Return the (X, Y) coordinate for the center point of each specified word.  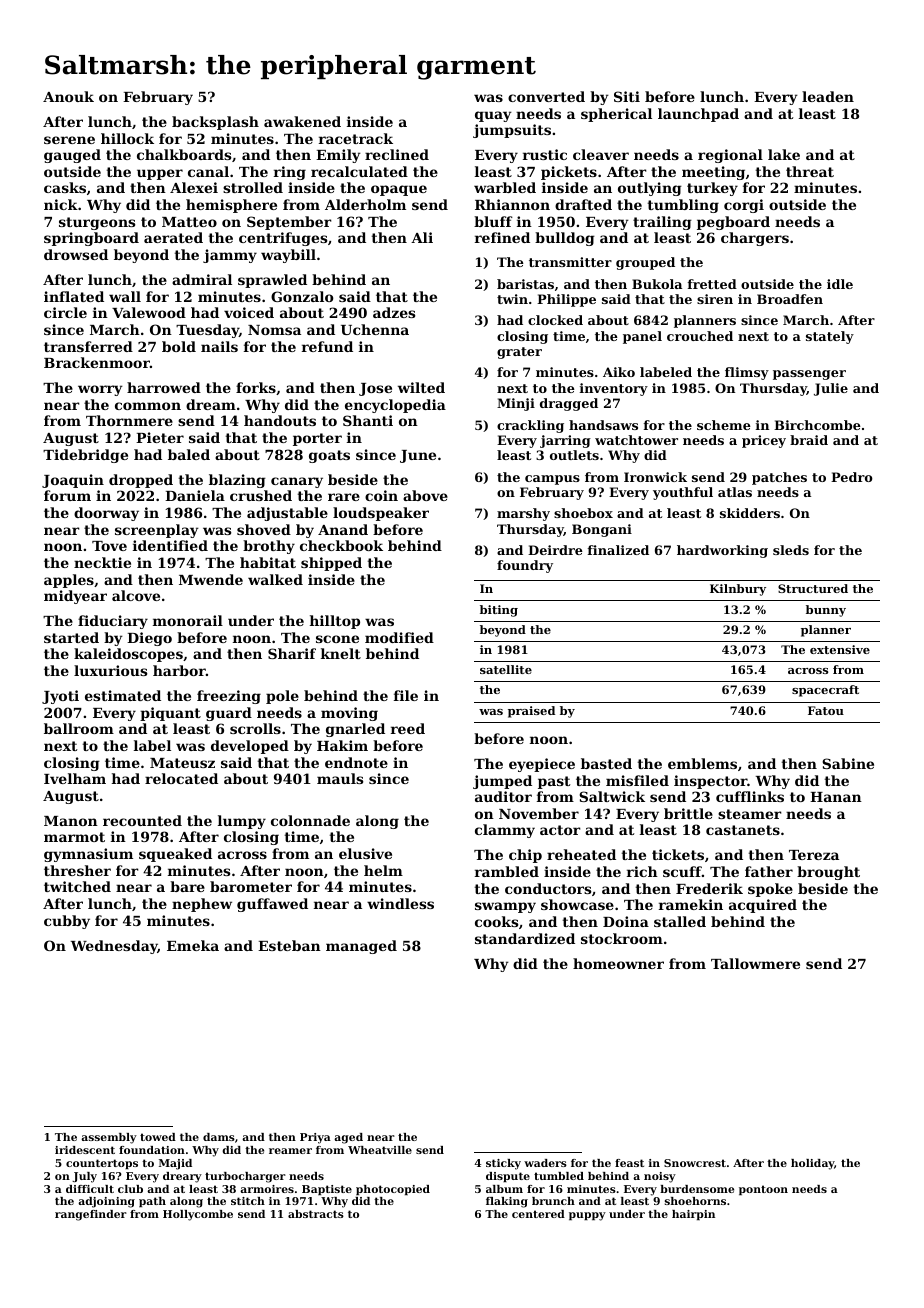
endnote (356, 762)
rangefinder (91, 1215)
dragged (569, 404)
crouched (700, 336)
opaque (399, 190)
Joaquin (73, 481)
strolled (253, 187)
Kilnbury (738, 590)
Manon (71, 821)
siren (715, 299)
